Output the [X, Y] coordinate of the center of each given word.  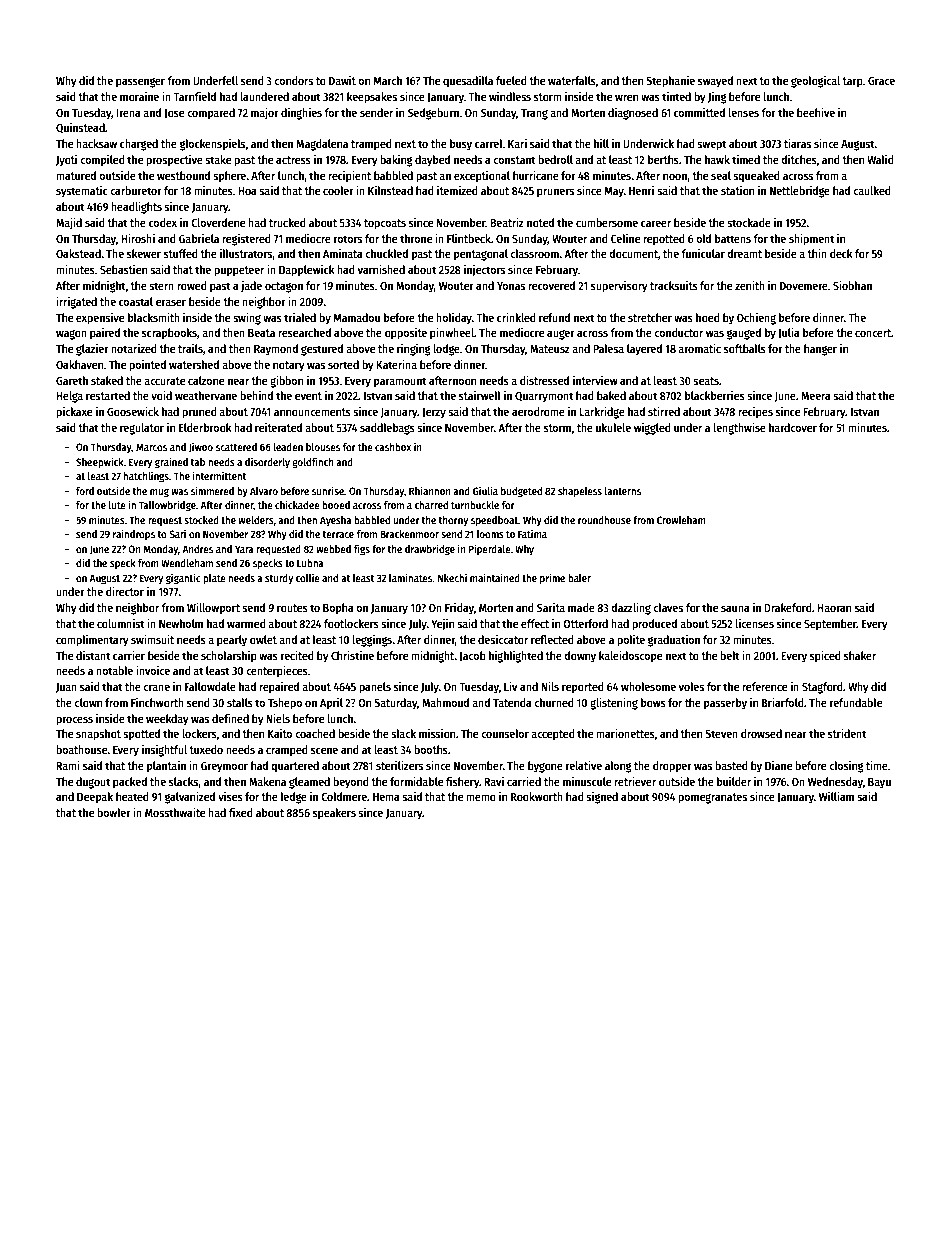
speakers [334, 814]
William [836, 796]
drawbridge [430, 550]
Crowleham [681, 520]
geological [815, 82]
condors [293, 80]
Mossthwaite [175, 812]
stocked [201, 520]
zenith [750, 285]
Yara [244, 549]
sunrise [328, 490]
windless [510, 96]
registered [246, 240]
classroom [534, 253]
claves [668, 607]
